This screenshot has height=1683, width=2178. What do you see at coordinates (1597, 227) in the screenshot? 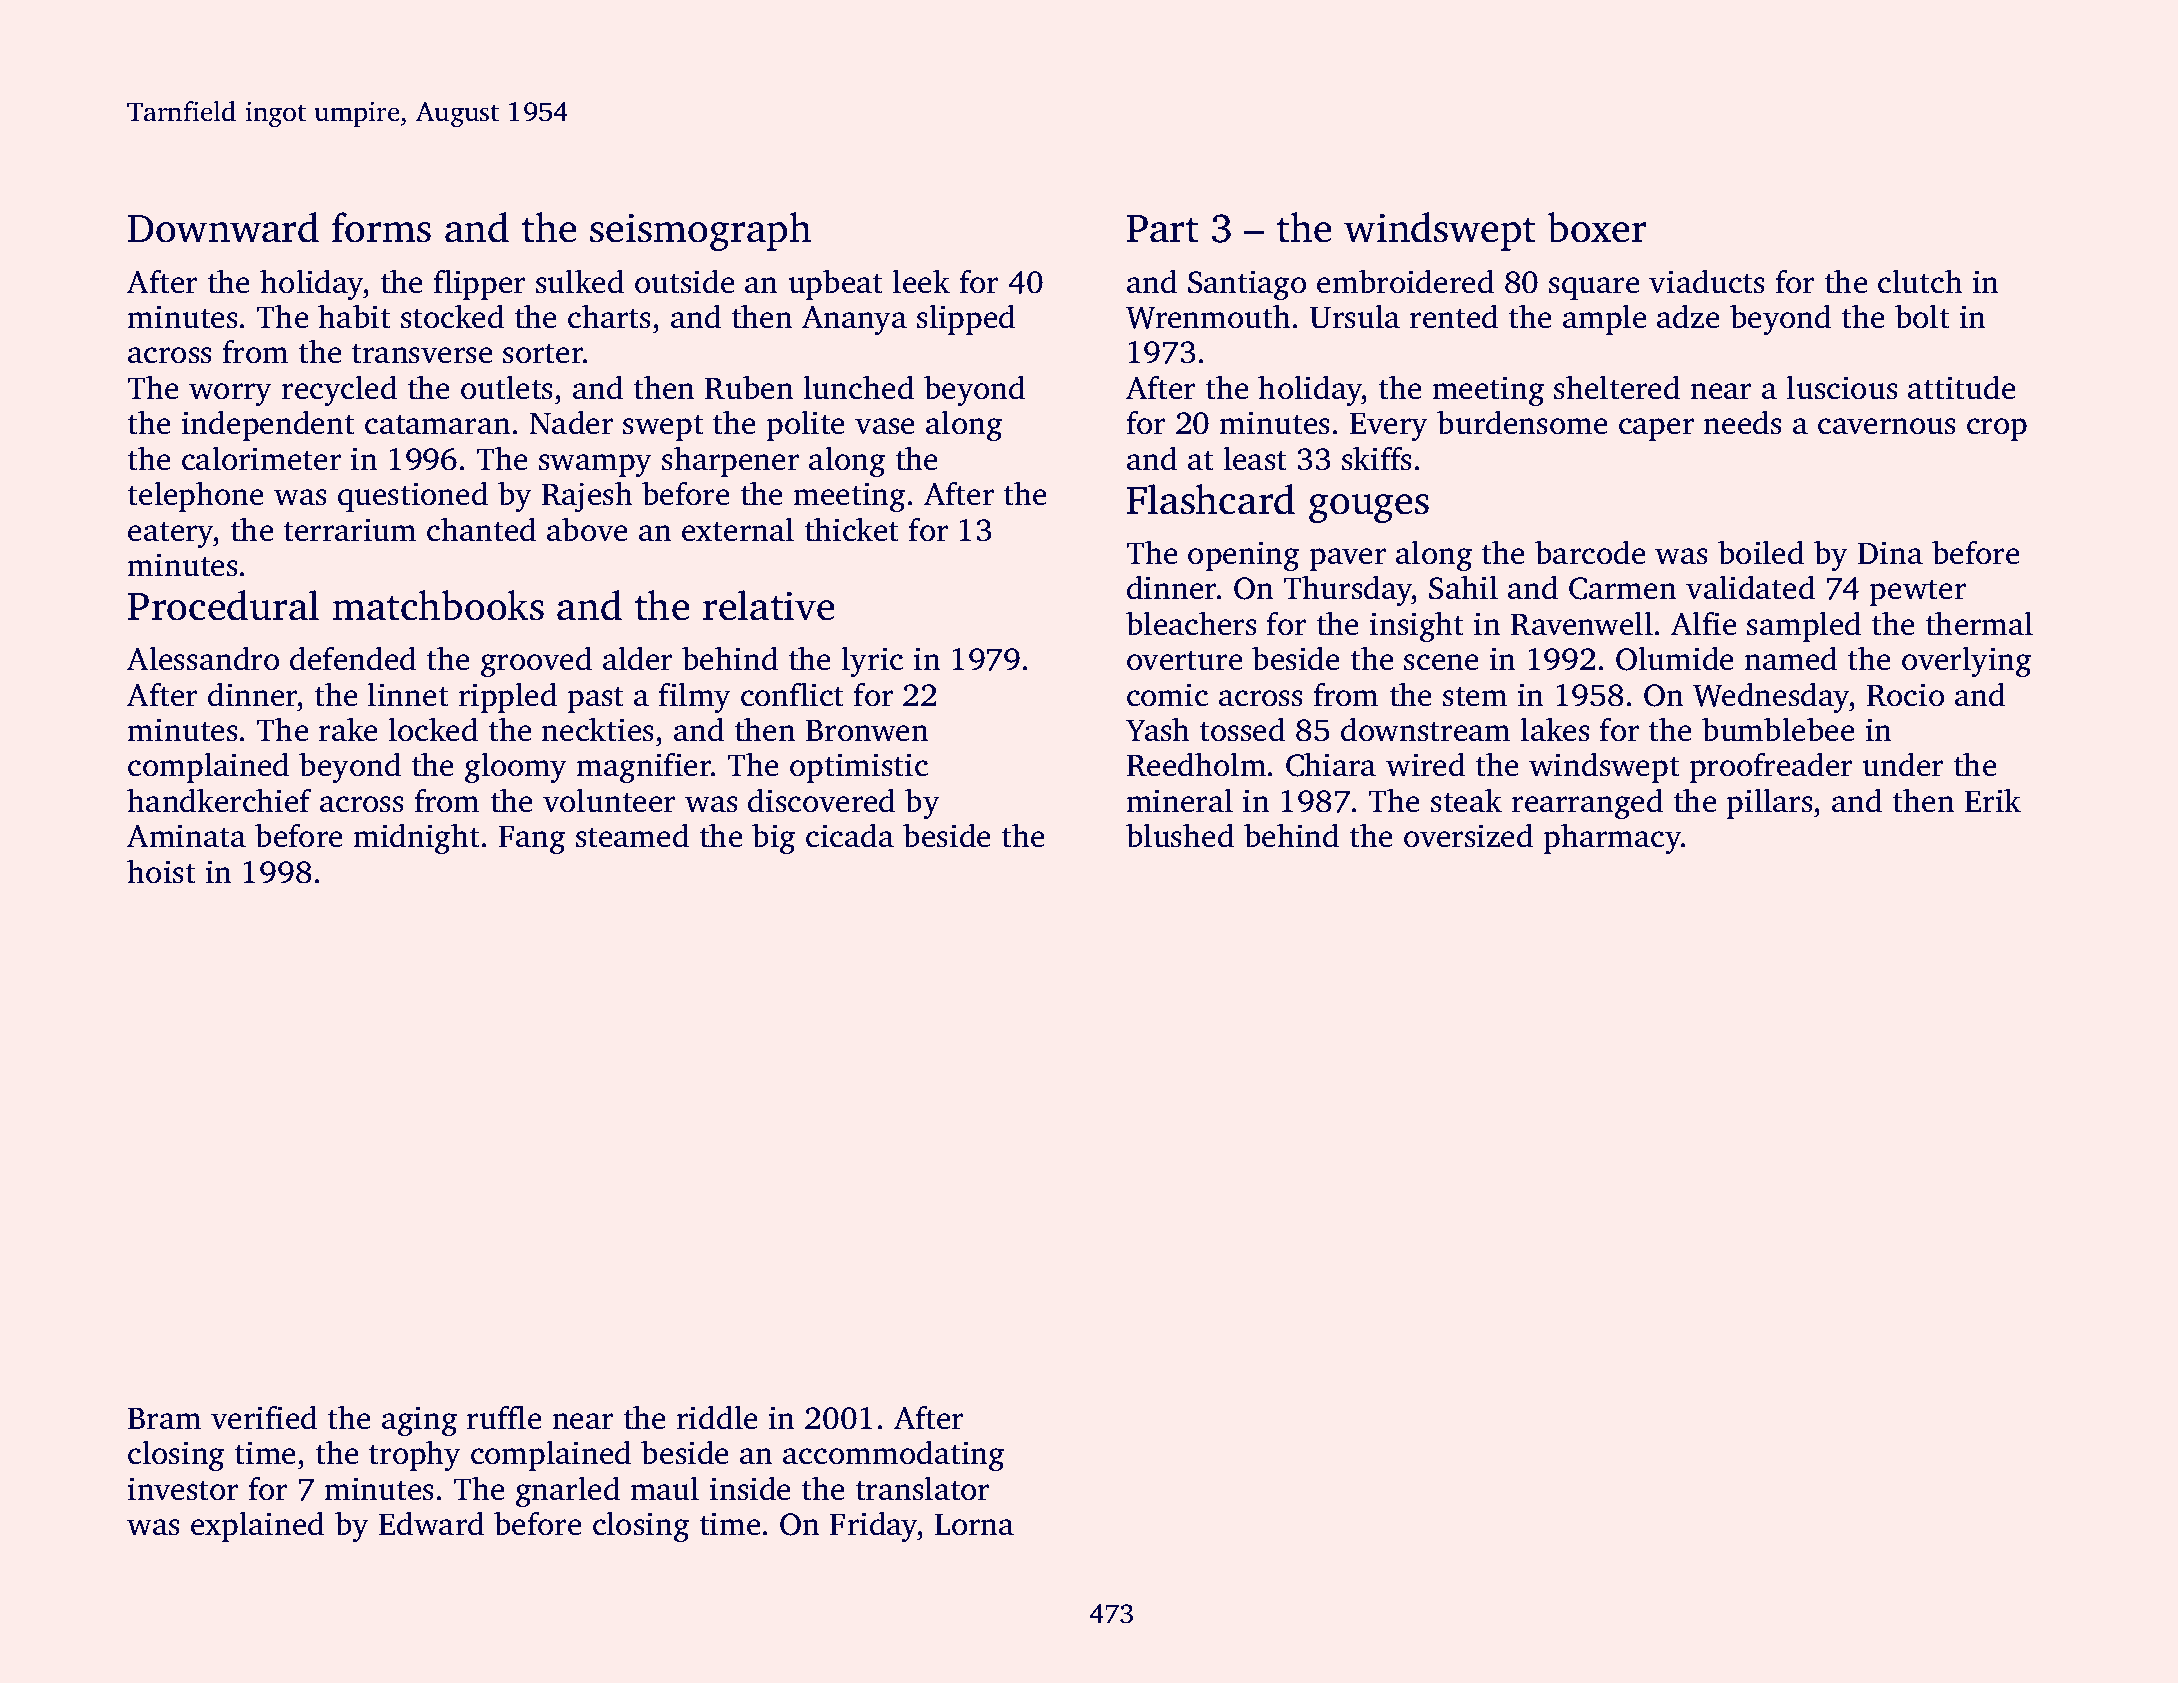
I see `boxer` at bounding box center [1597, 227].
